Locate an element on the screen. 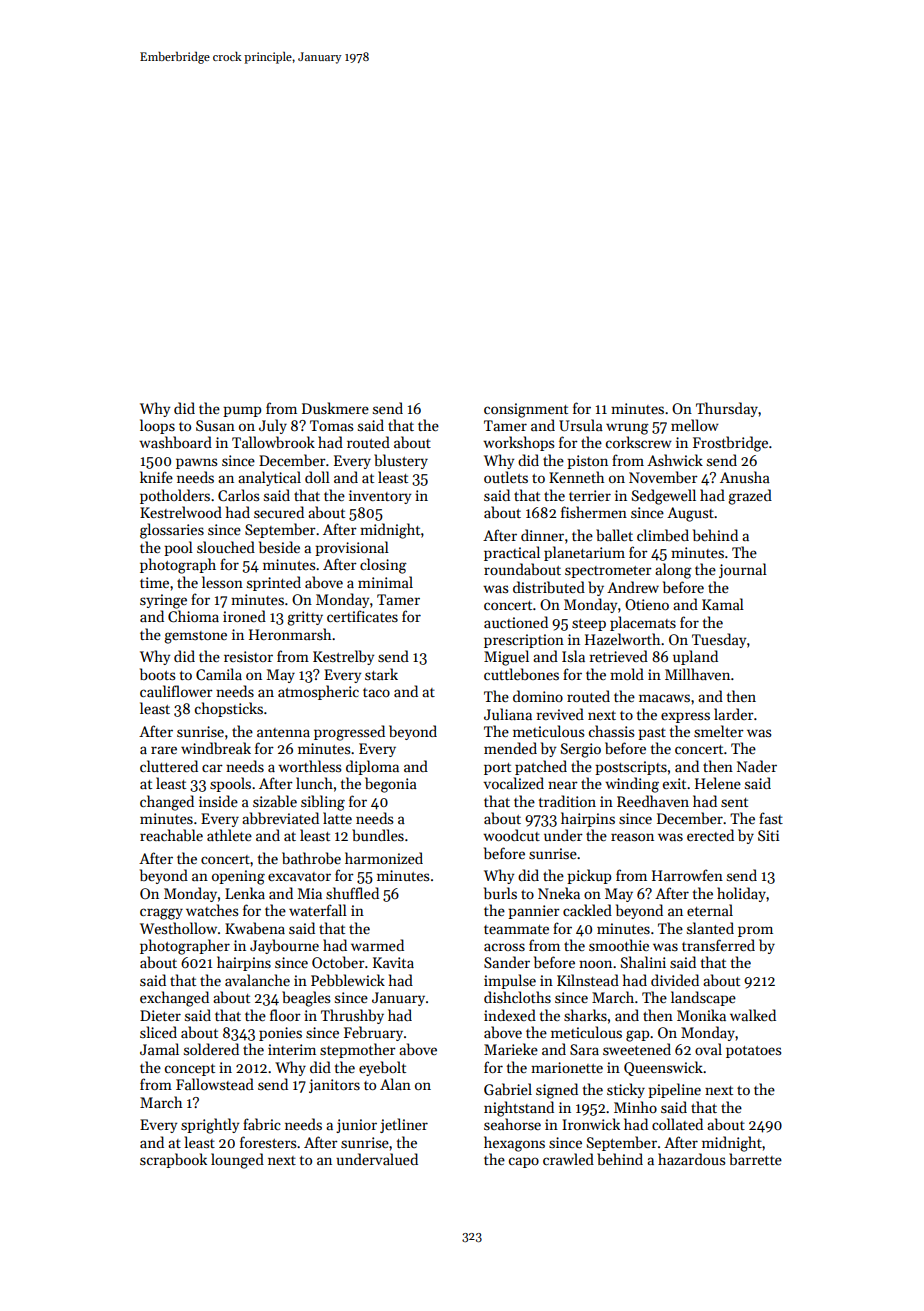 The image size is (924, 1311). soldered is located at coordinates (211, 1049).
